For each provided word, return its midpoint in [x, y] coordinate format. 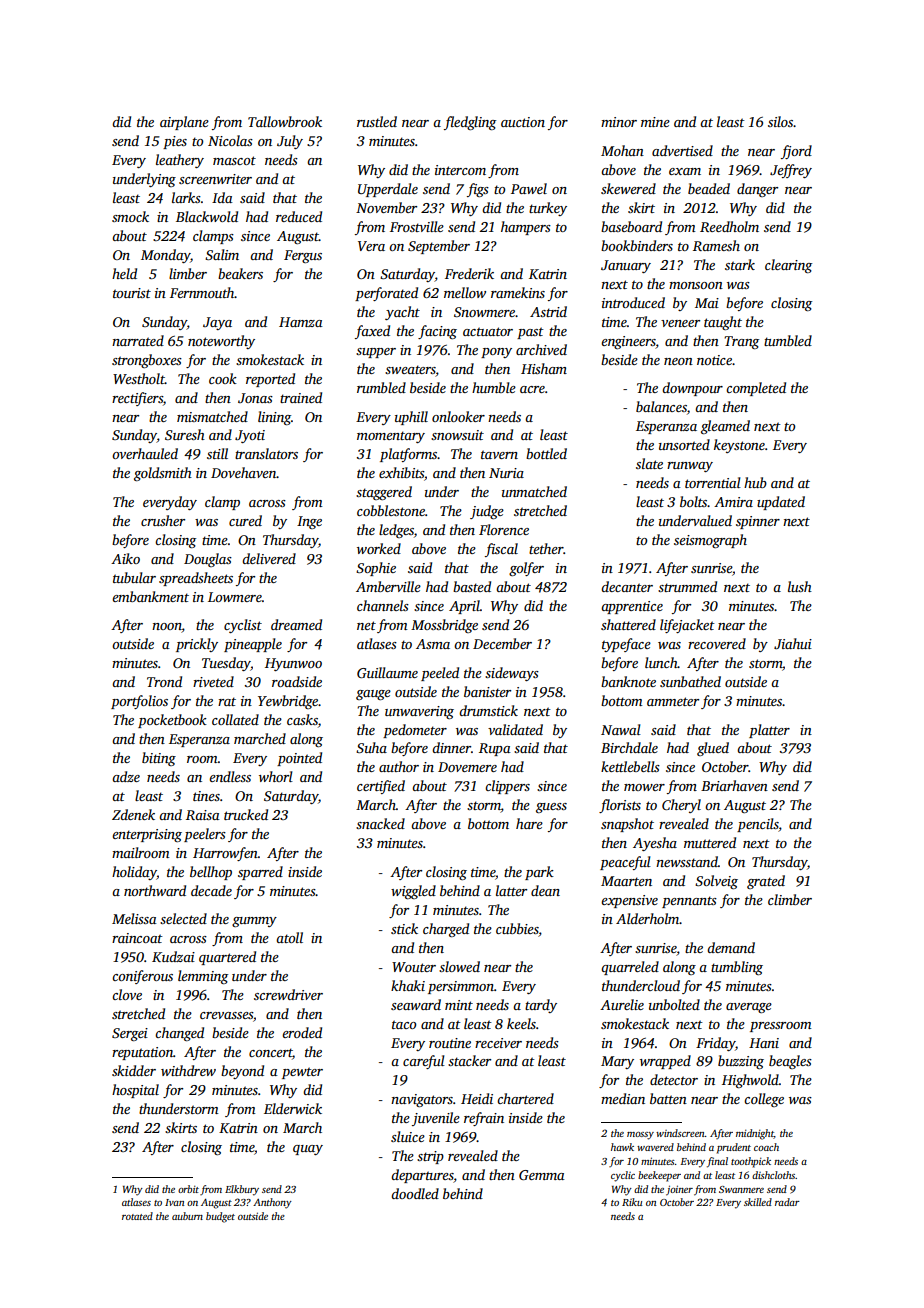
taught [723, 323]
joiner [679, 1190]
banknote [628, 681]
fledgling [470, 123]
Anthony [272, 1203]
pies [175, 142]
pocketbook [172, 721]
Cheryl [681, 806]
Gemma [542, 1175]
